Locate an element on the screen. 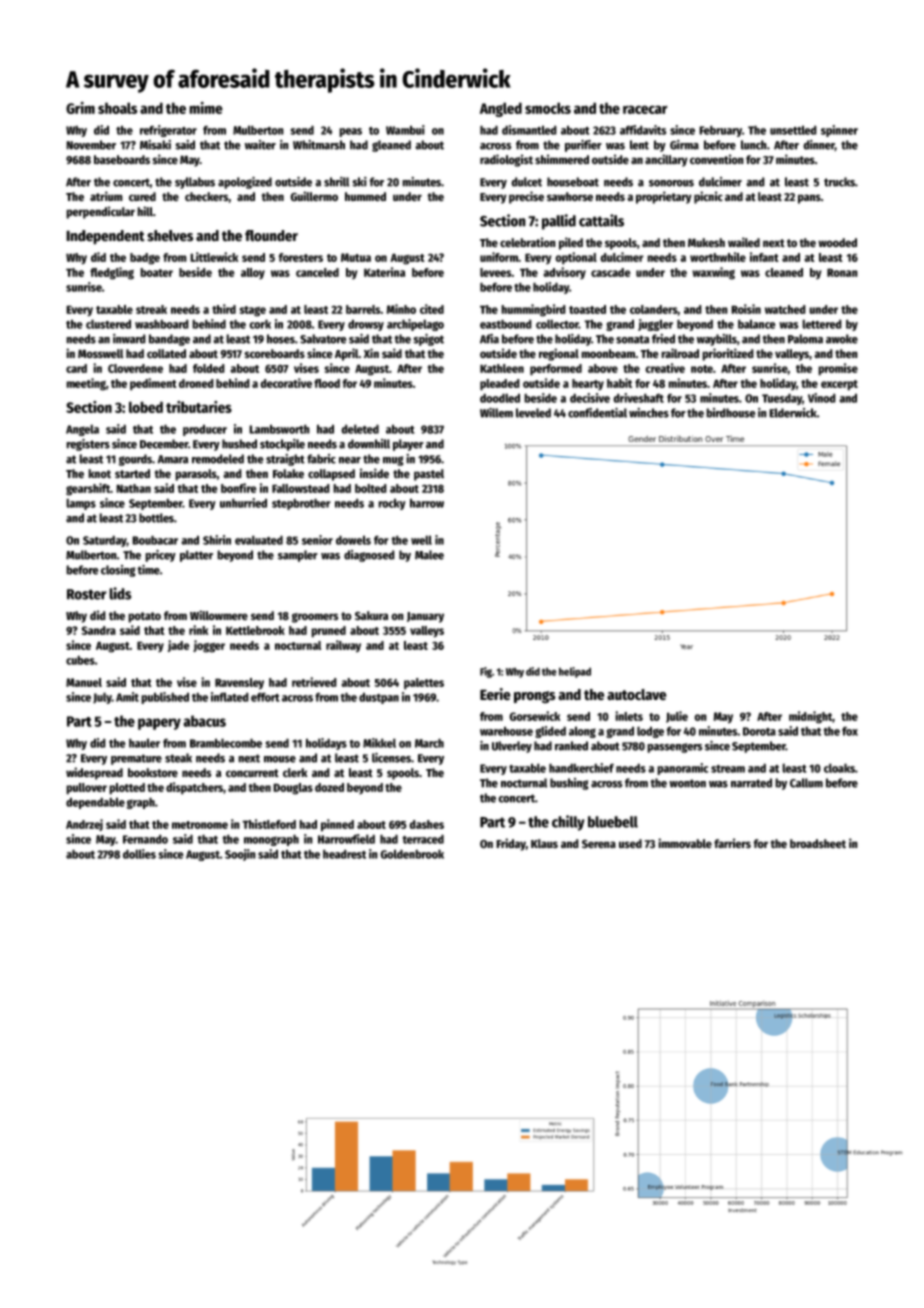  lids is located at coordinates (120, 593).
